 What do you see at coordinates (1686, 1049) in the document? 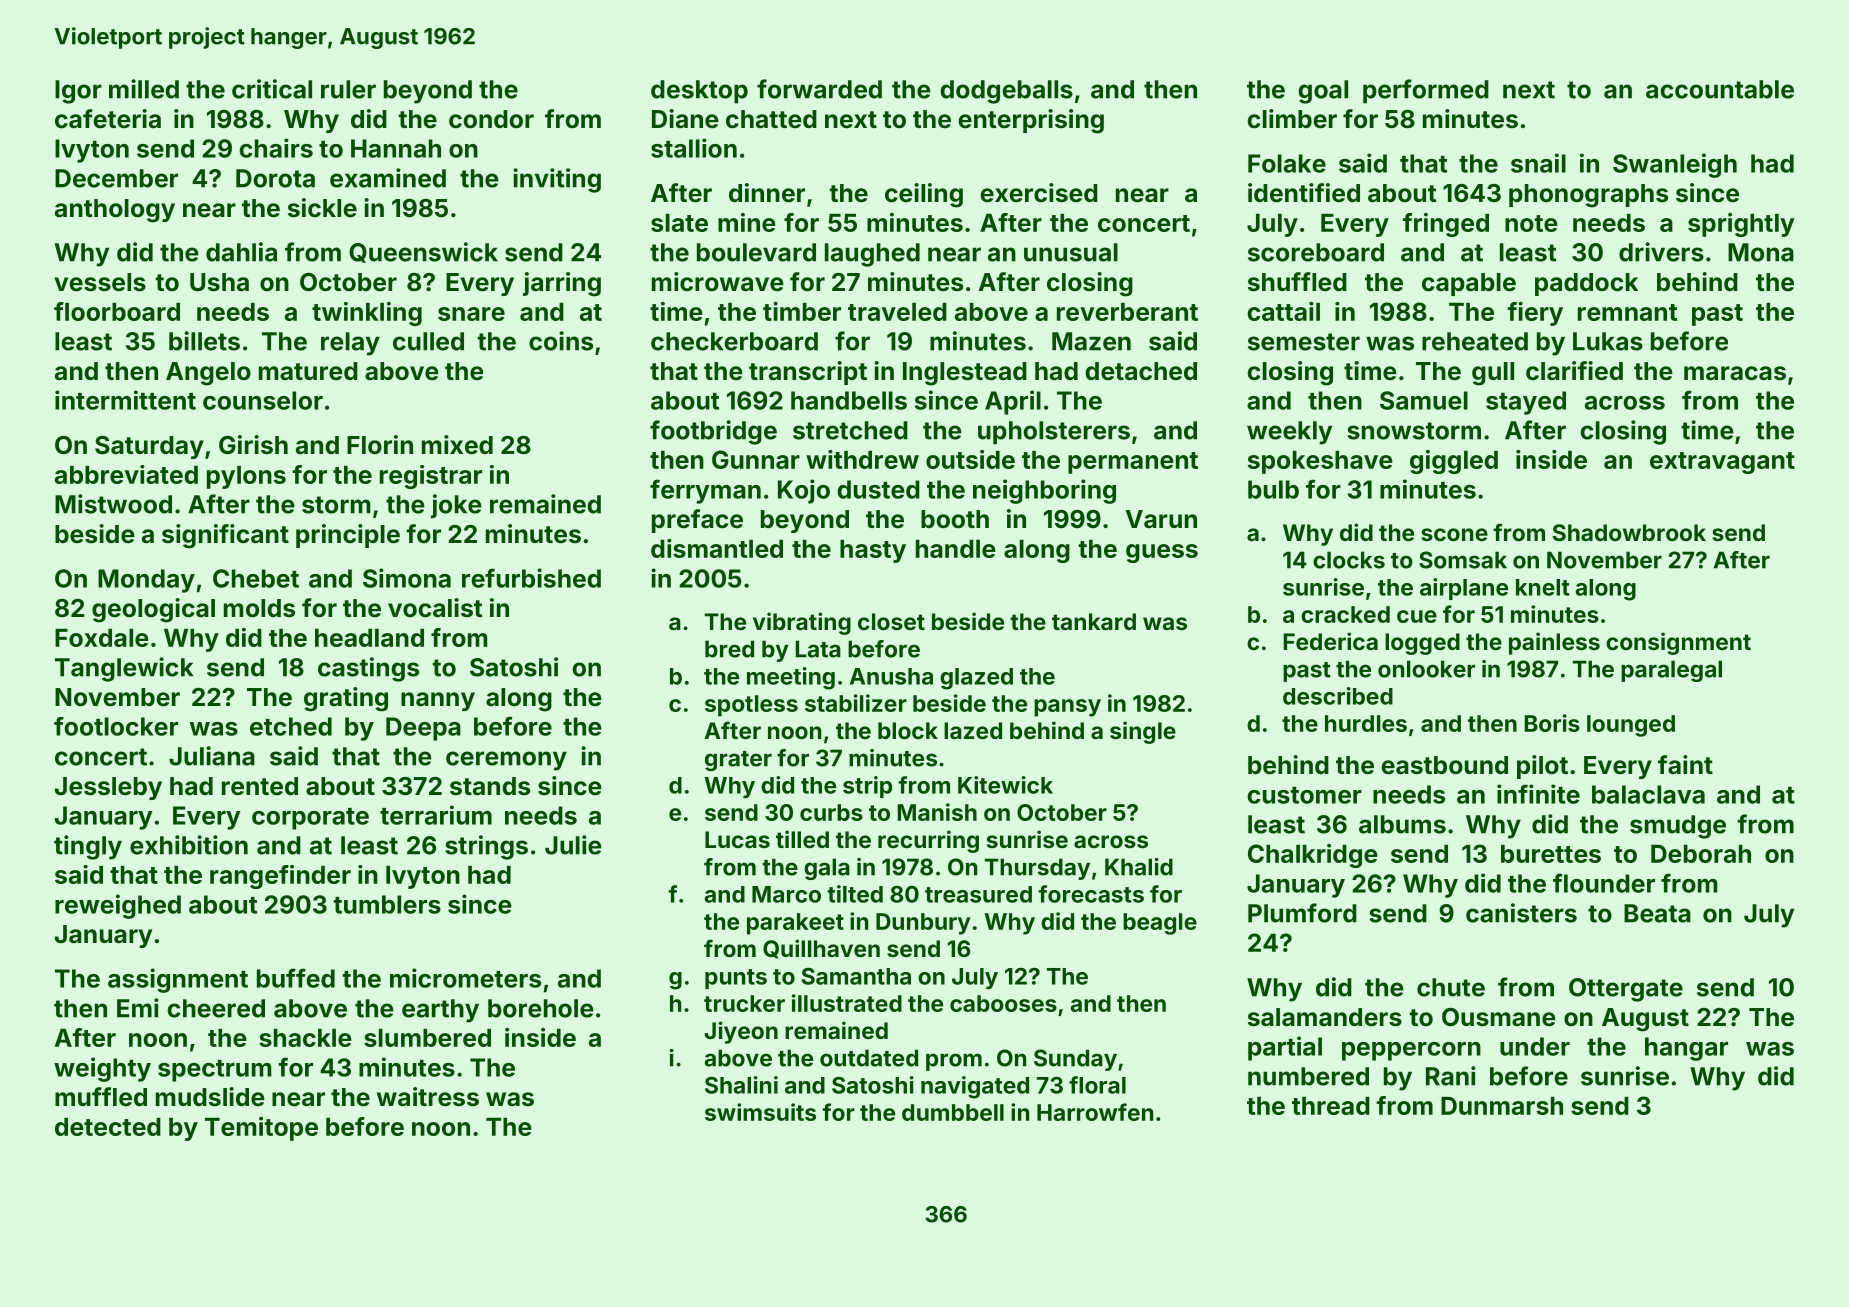
I see `hangar` at bounding box center [1686, 1049].
